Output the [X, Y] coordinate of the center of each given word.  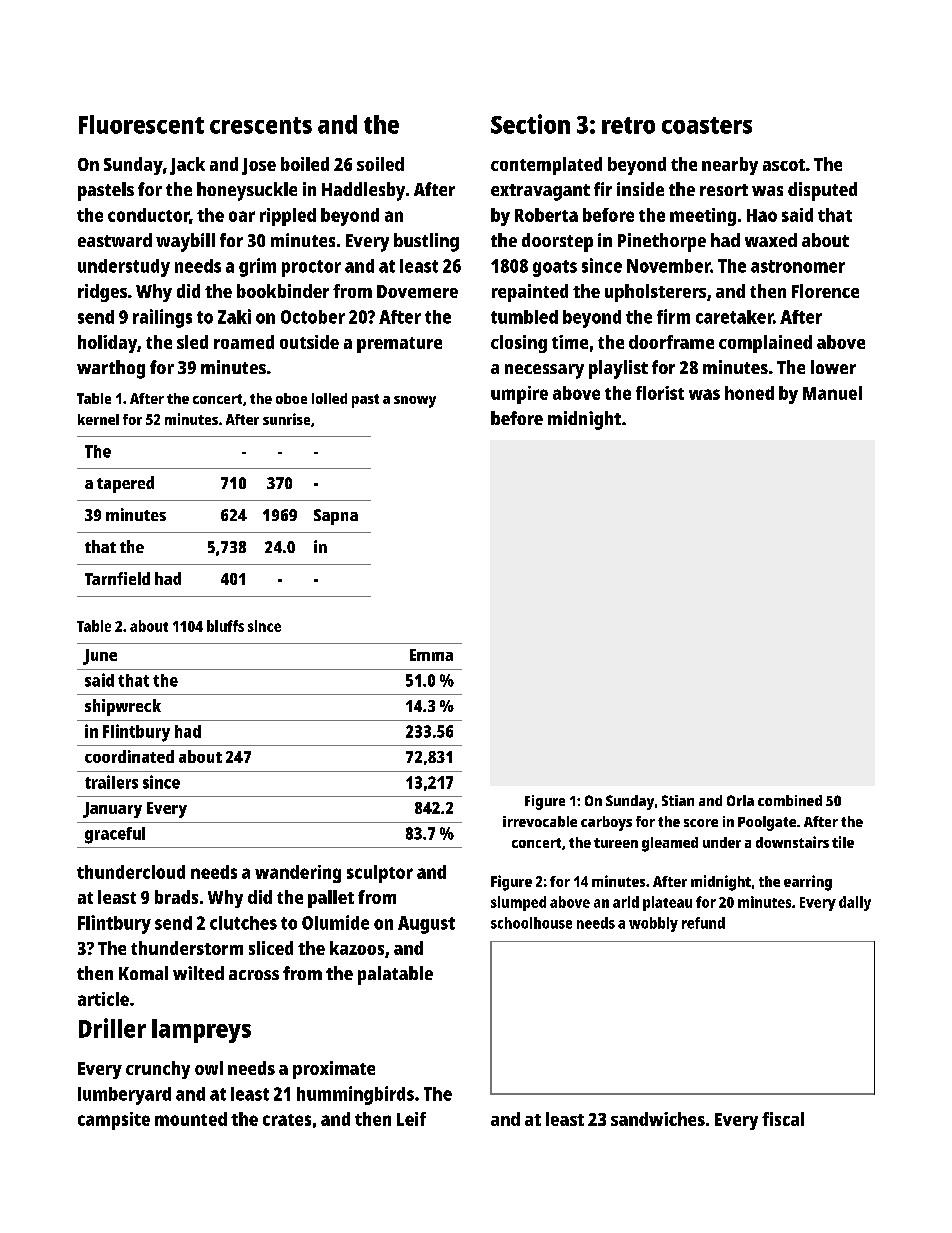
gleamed [670, 844]
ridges [102, 293]
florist [660, 393]
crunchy [158, 1070]
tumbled [524, 317]
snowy [415, 402]
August [426, 925]
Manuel [832, 393]
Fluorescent [141, 124]
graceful [115, 835]
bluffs [225, 626]
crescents [261, 125]
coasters [707, 125]
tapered [125, 484]
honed [749, 393]
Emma [431, 655]
